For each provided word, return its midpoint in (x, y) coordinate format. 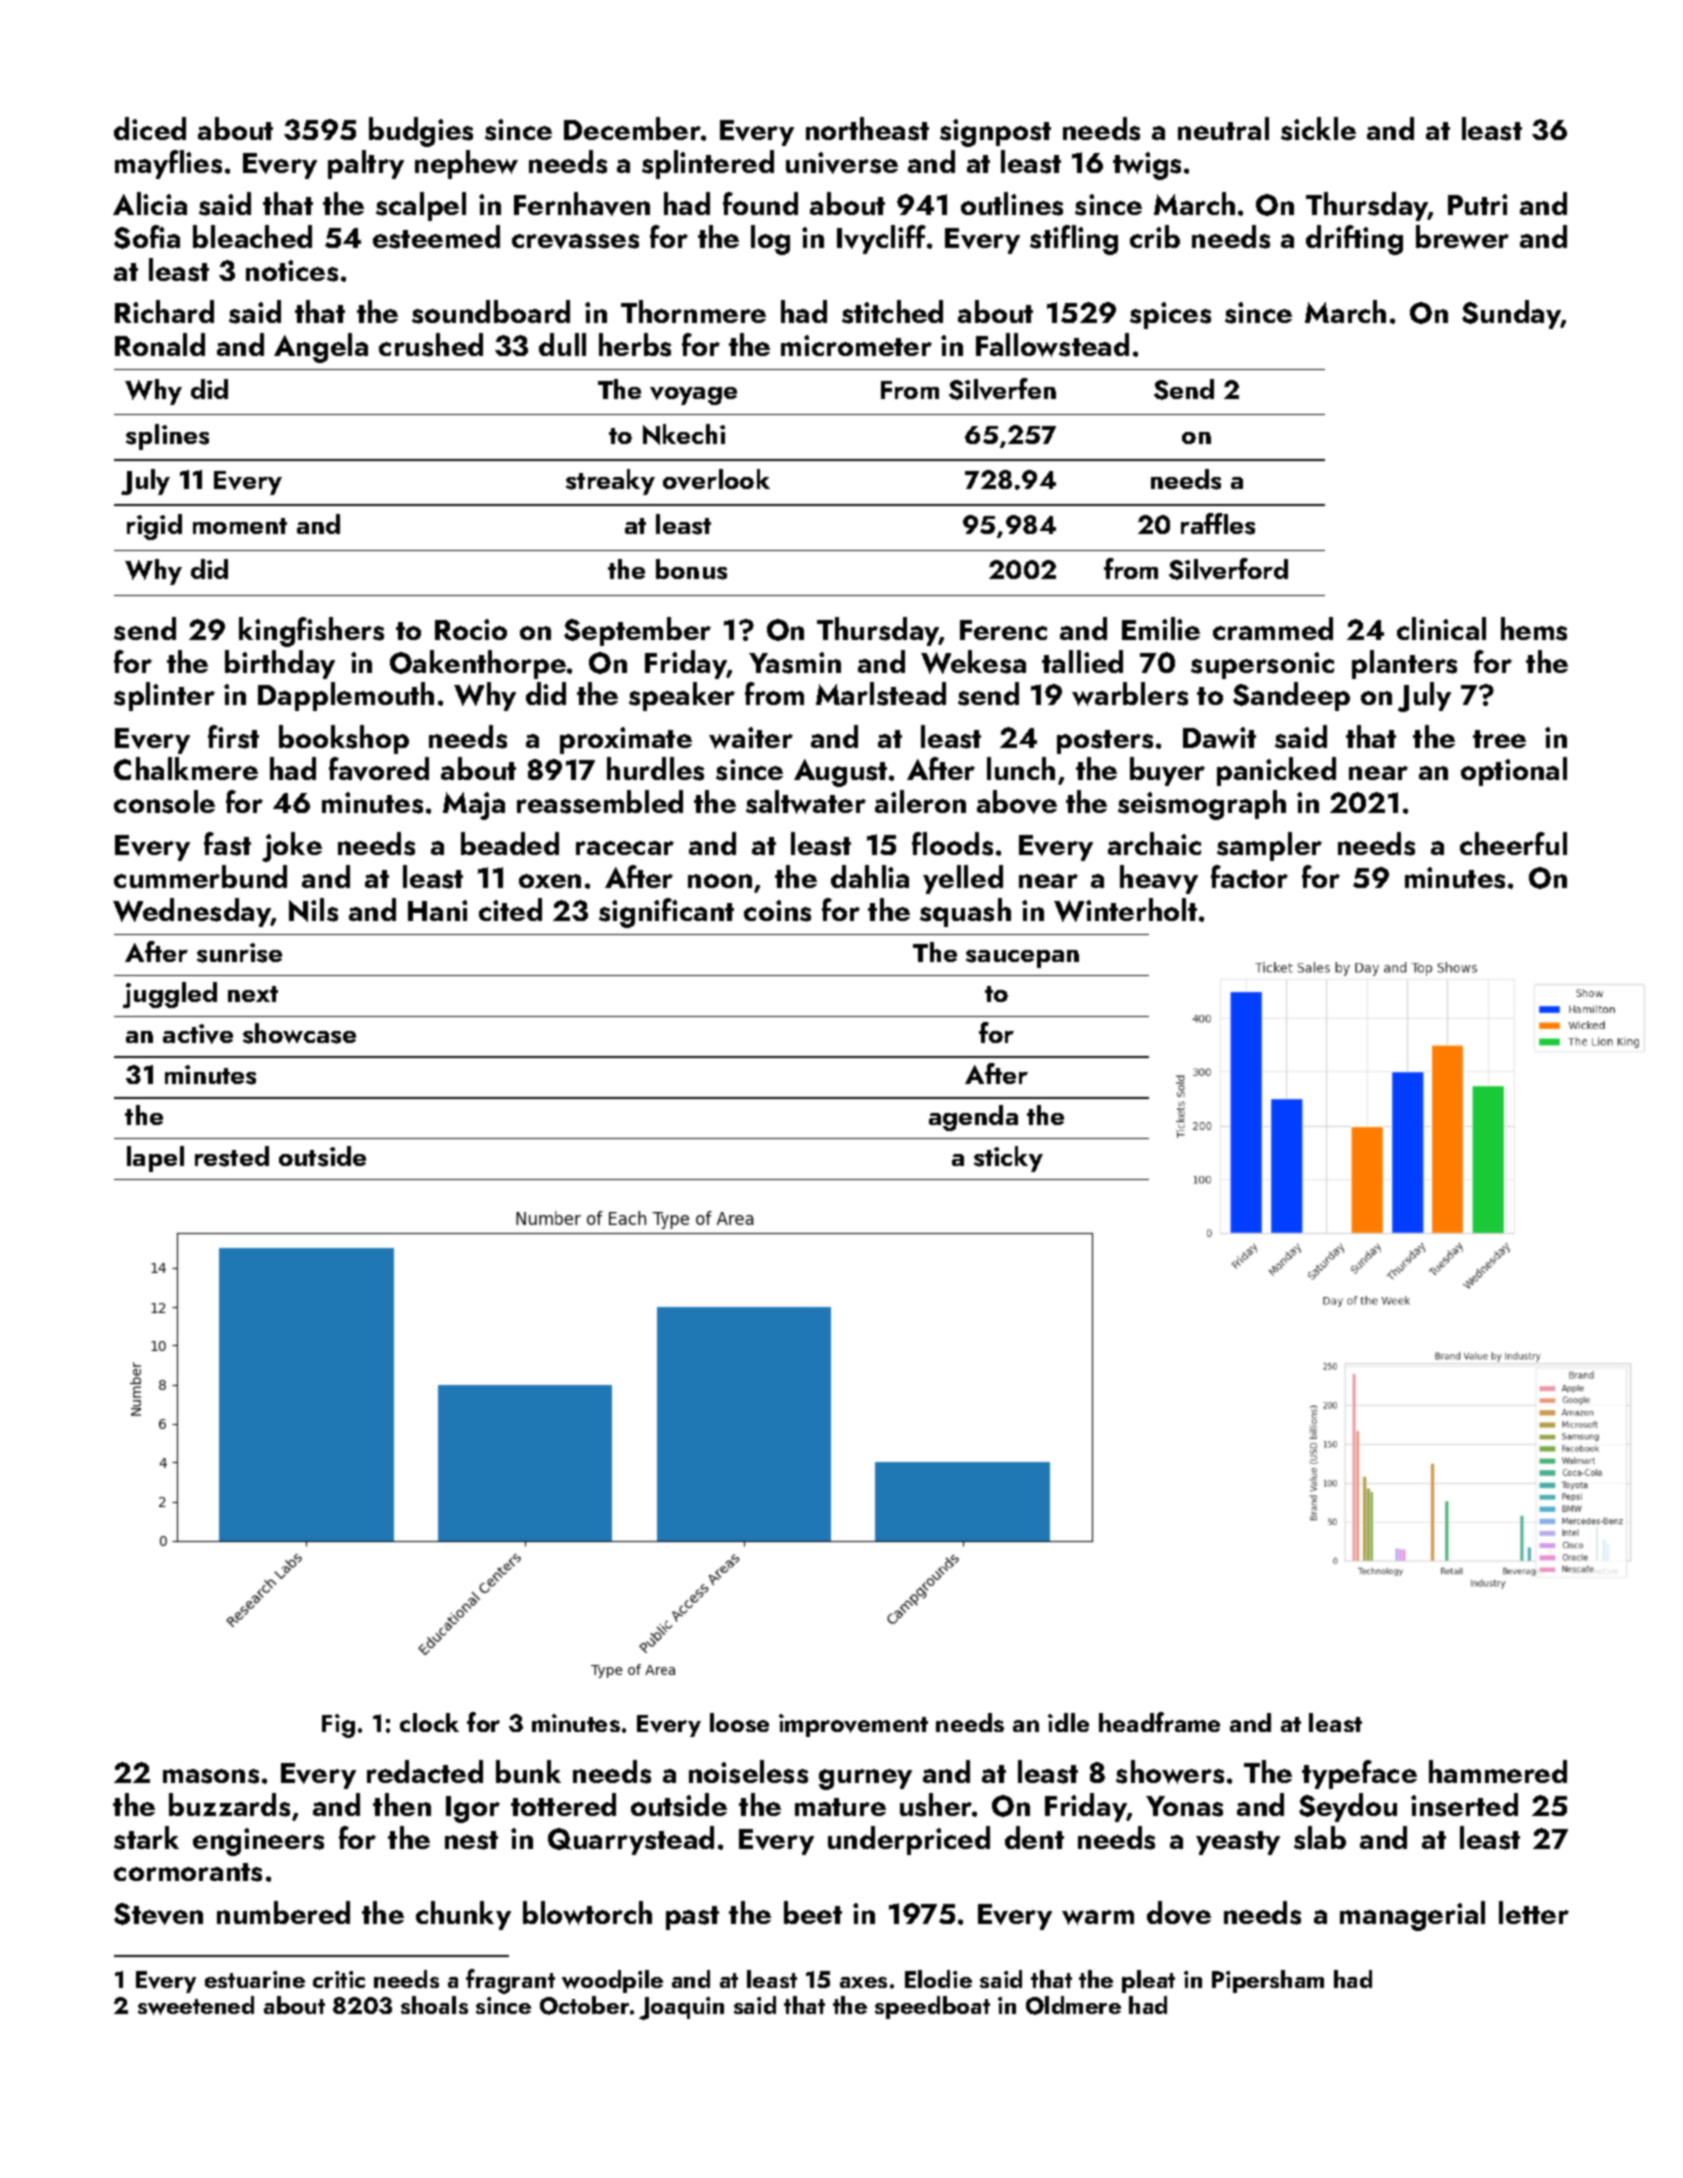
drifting (1354, 240)
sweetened (196, 2005)
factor (1249, 876)
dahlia (870, 876)
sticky (1008, 1159)
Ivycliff (881, 239)
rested (232, 1156)
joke (292, 847)
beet (813, 1912)
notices (292, 271)
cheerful (1513, 843)
